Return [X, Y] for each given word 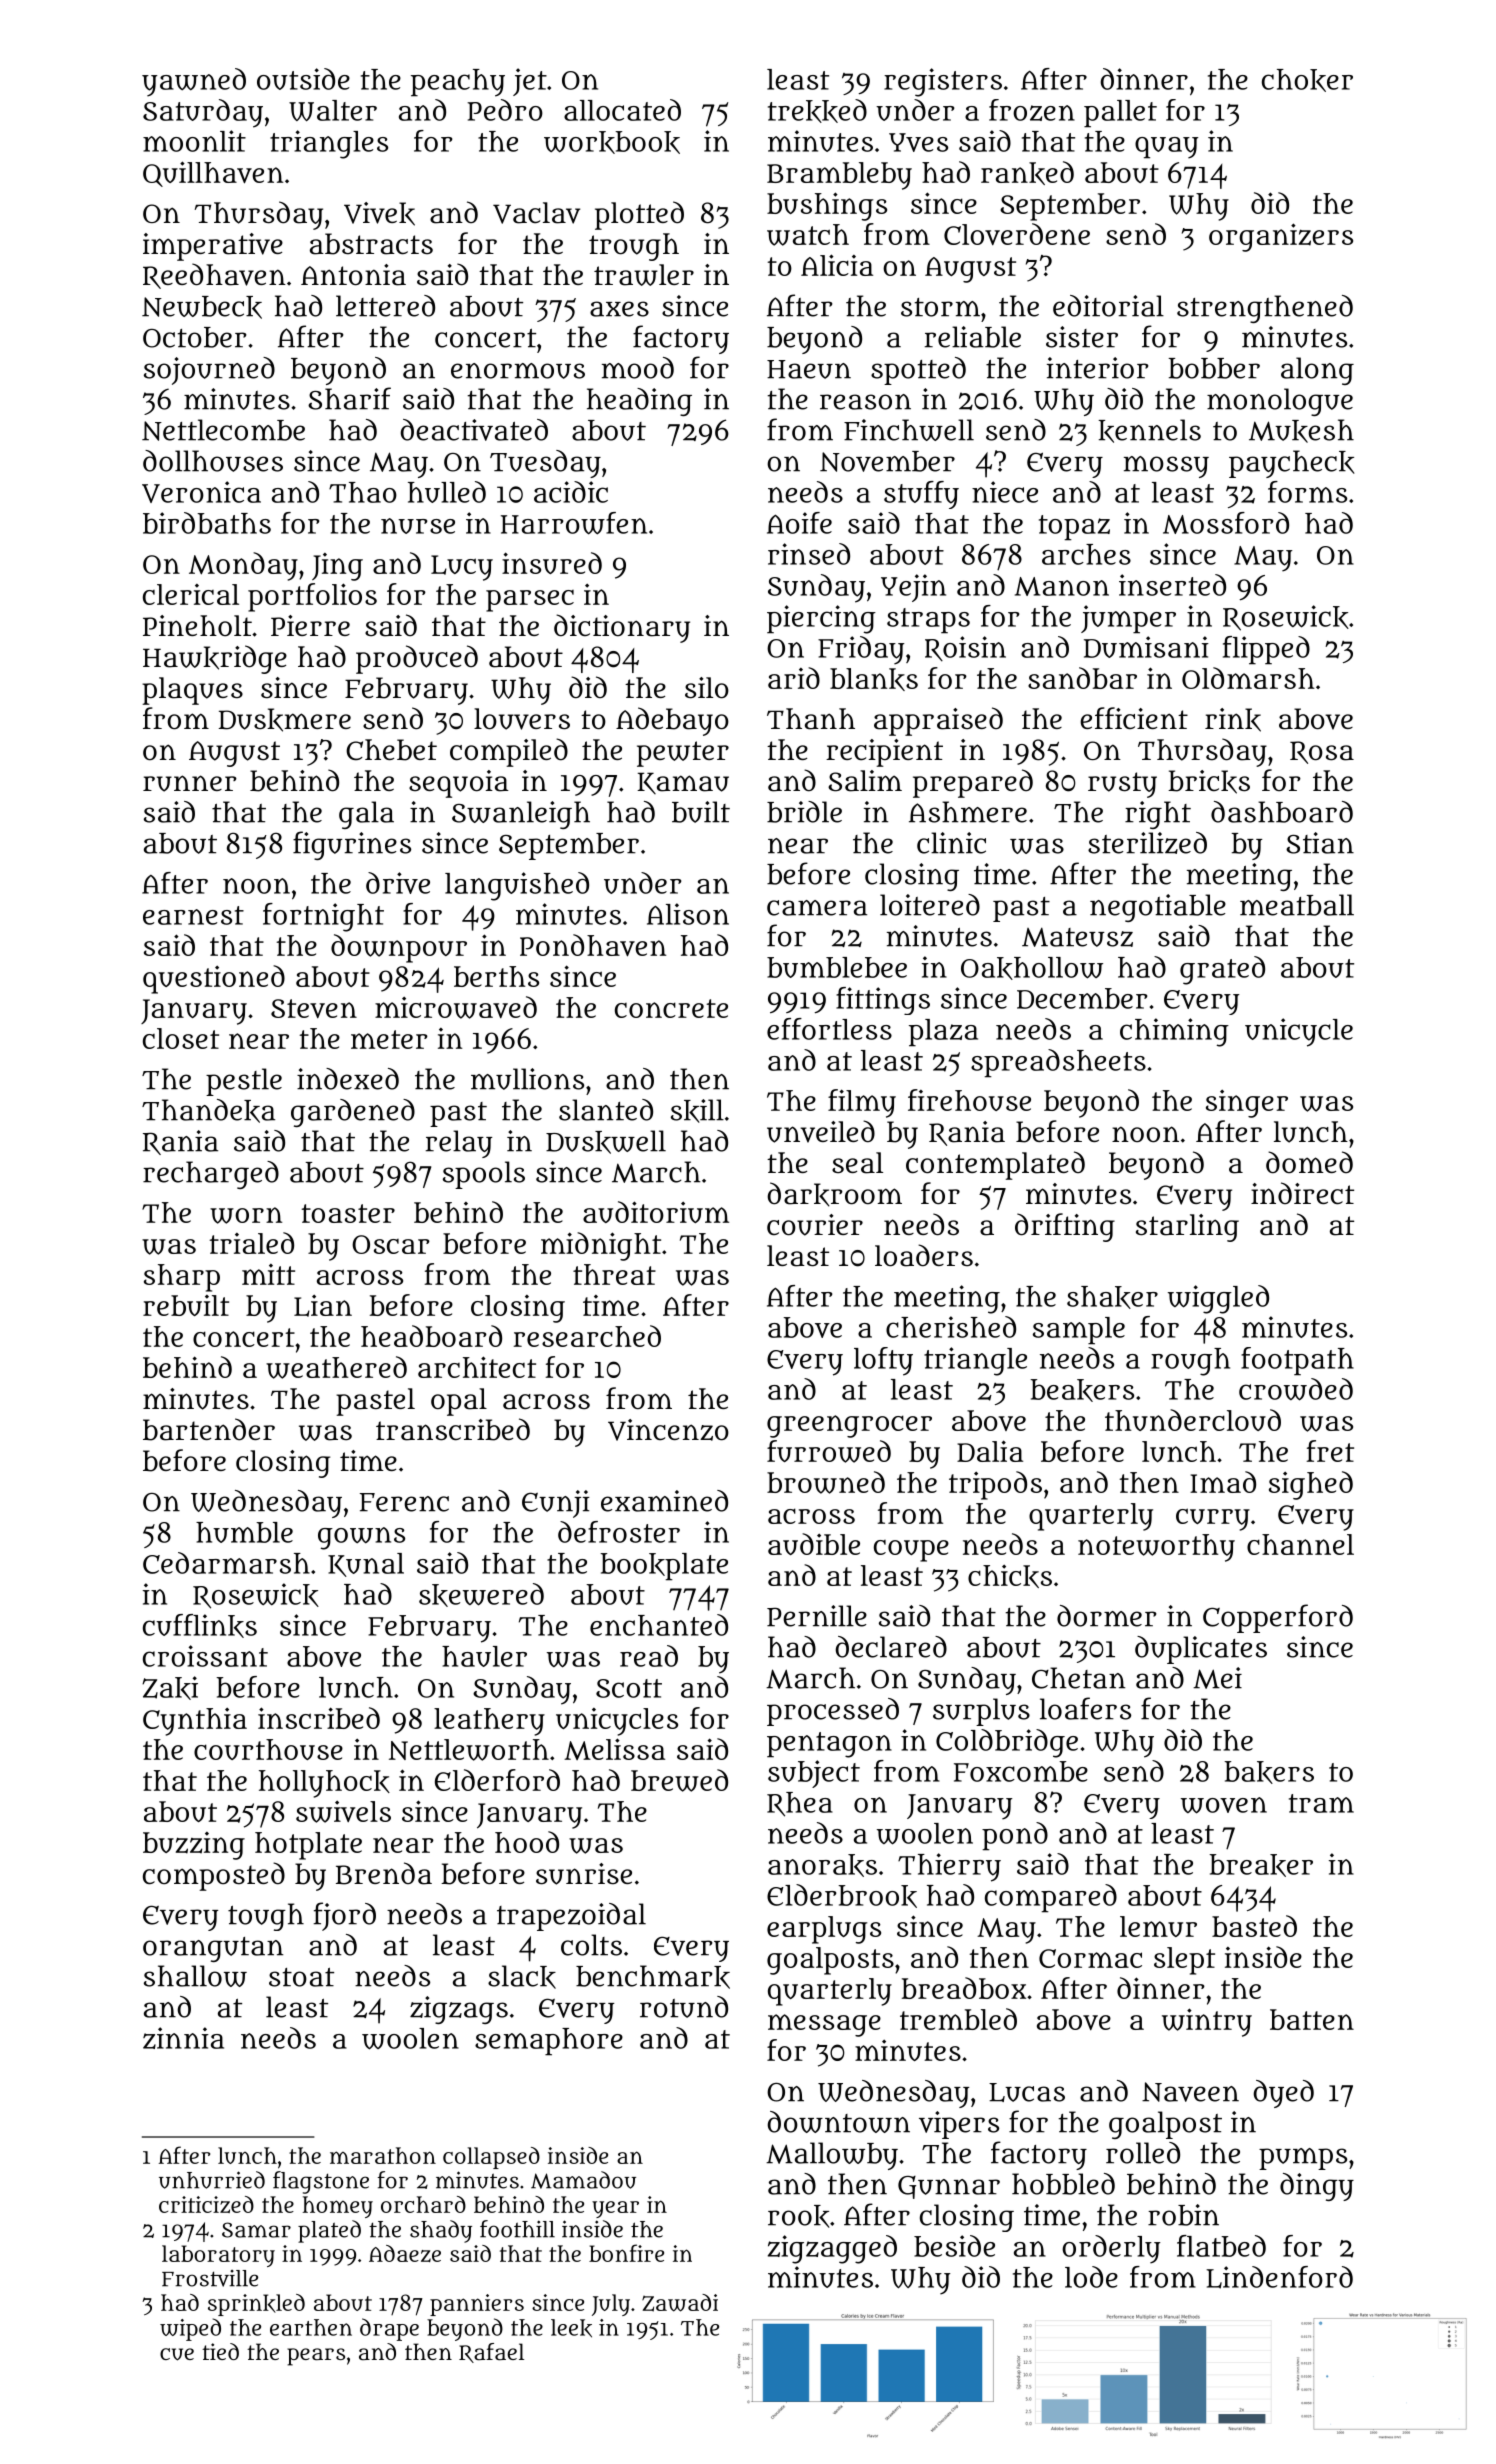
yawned [194, 82]
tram [1321, 1803]
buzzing [194, 1846]
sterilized [1147, 843]
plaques [192, 691]
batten [1312, 2019]
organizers [1281, 237]
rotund [684, 2007]
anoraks [822, 1865]
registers [943, 82]
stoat [301, 1977]
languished [517, 886]
